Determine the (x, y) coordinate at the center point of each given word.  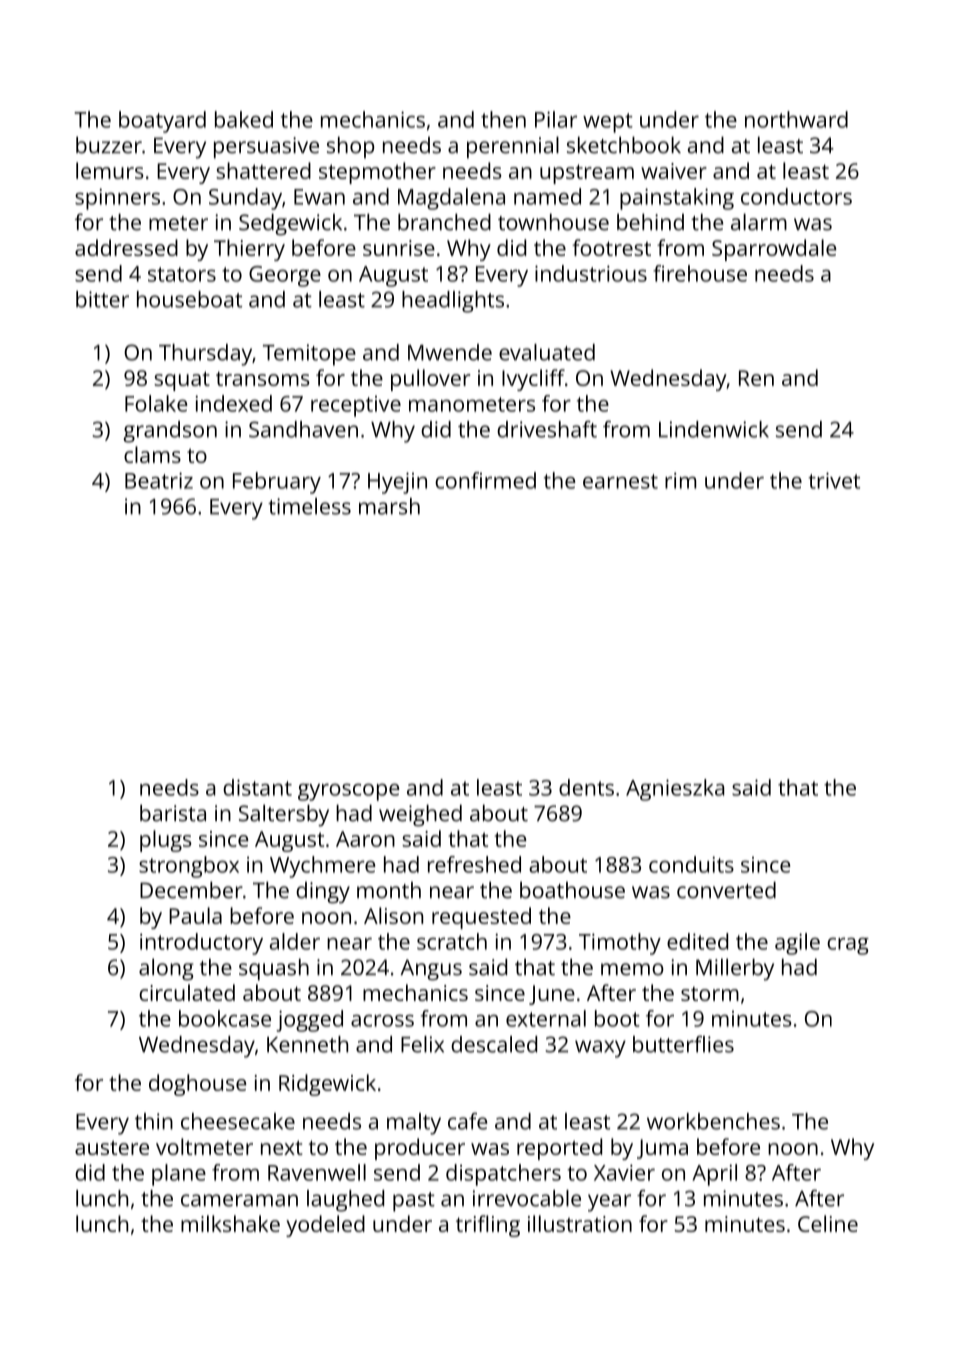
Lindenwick (714, 429)
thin (154, 1121)
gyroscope (348, 792)
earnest (620, 481)
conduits (691, 864)
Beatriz (159, 480)
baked (244, 119)
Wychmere (322, 867)
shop (350, 147)
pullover (430, 380)
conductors (796, 196)
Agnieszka (675, 790)
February (277, 483)
